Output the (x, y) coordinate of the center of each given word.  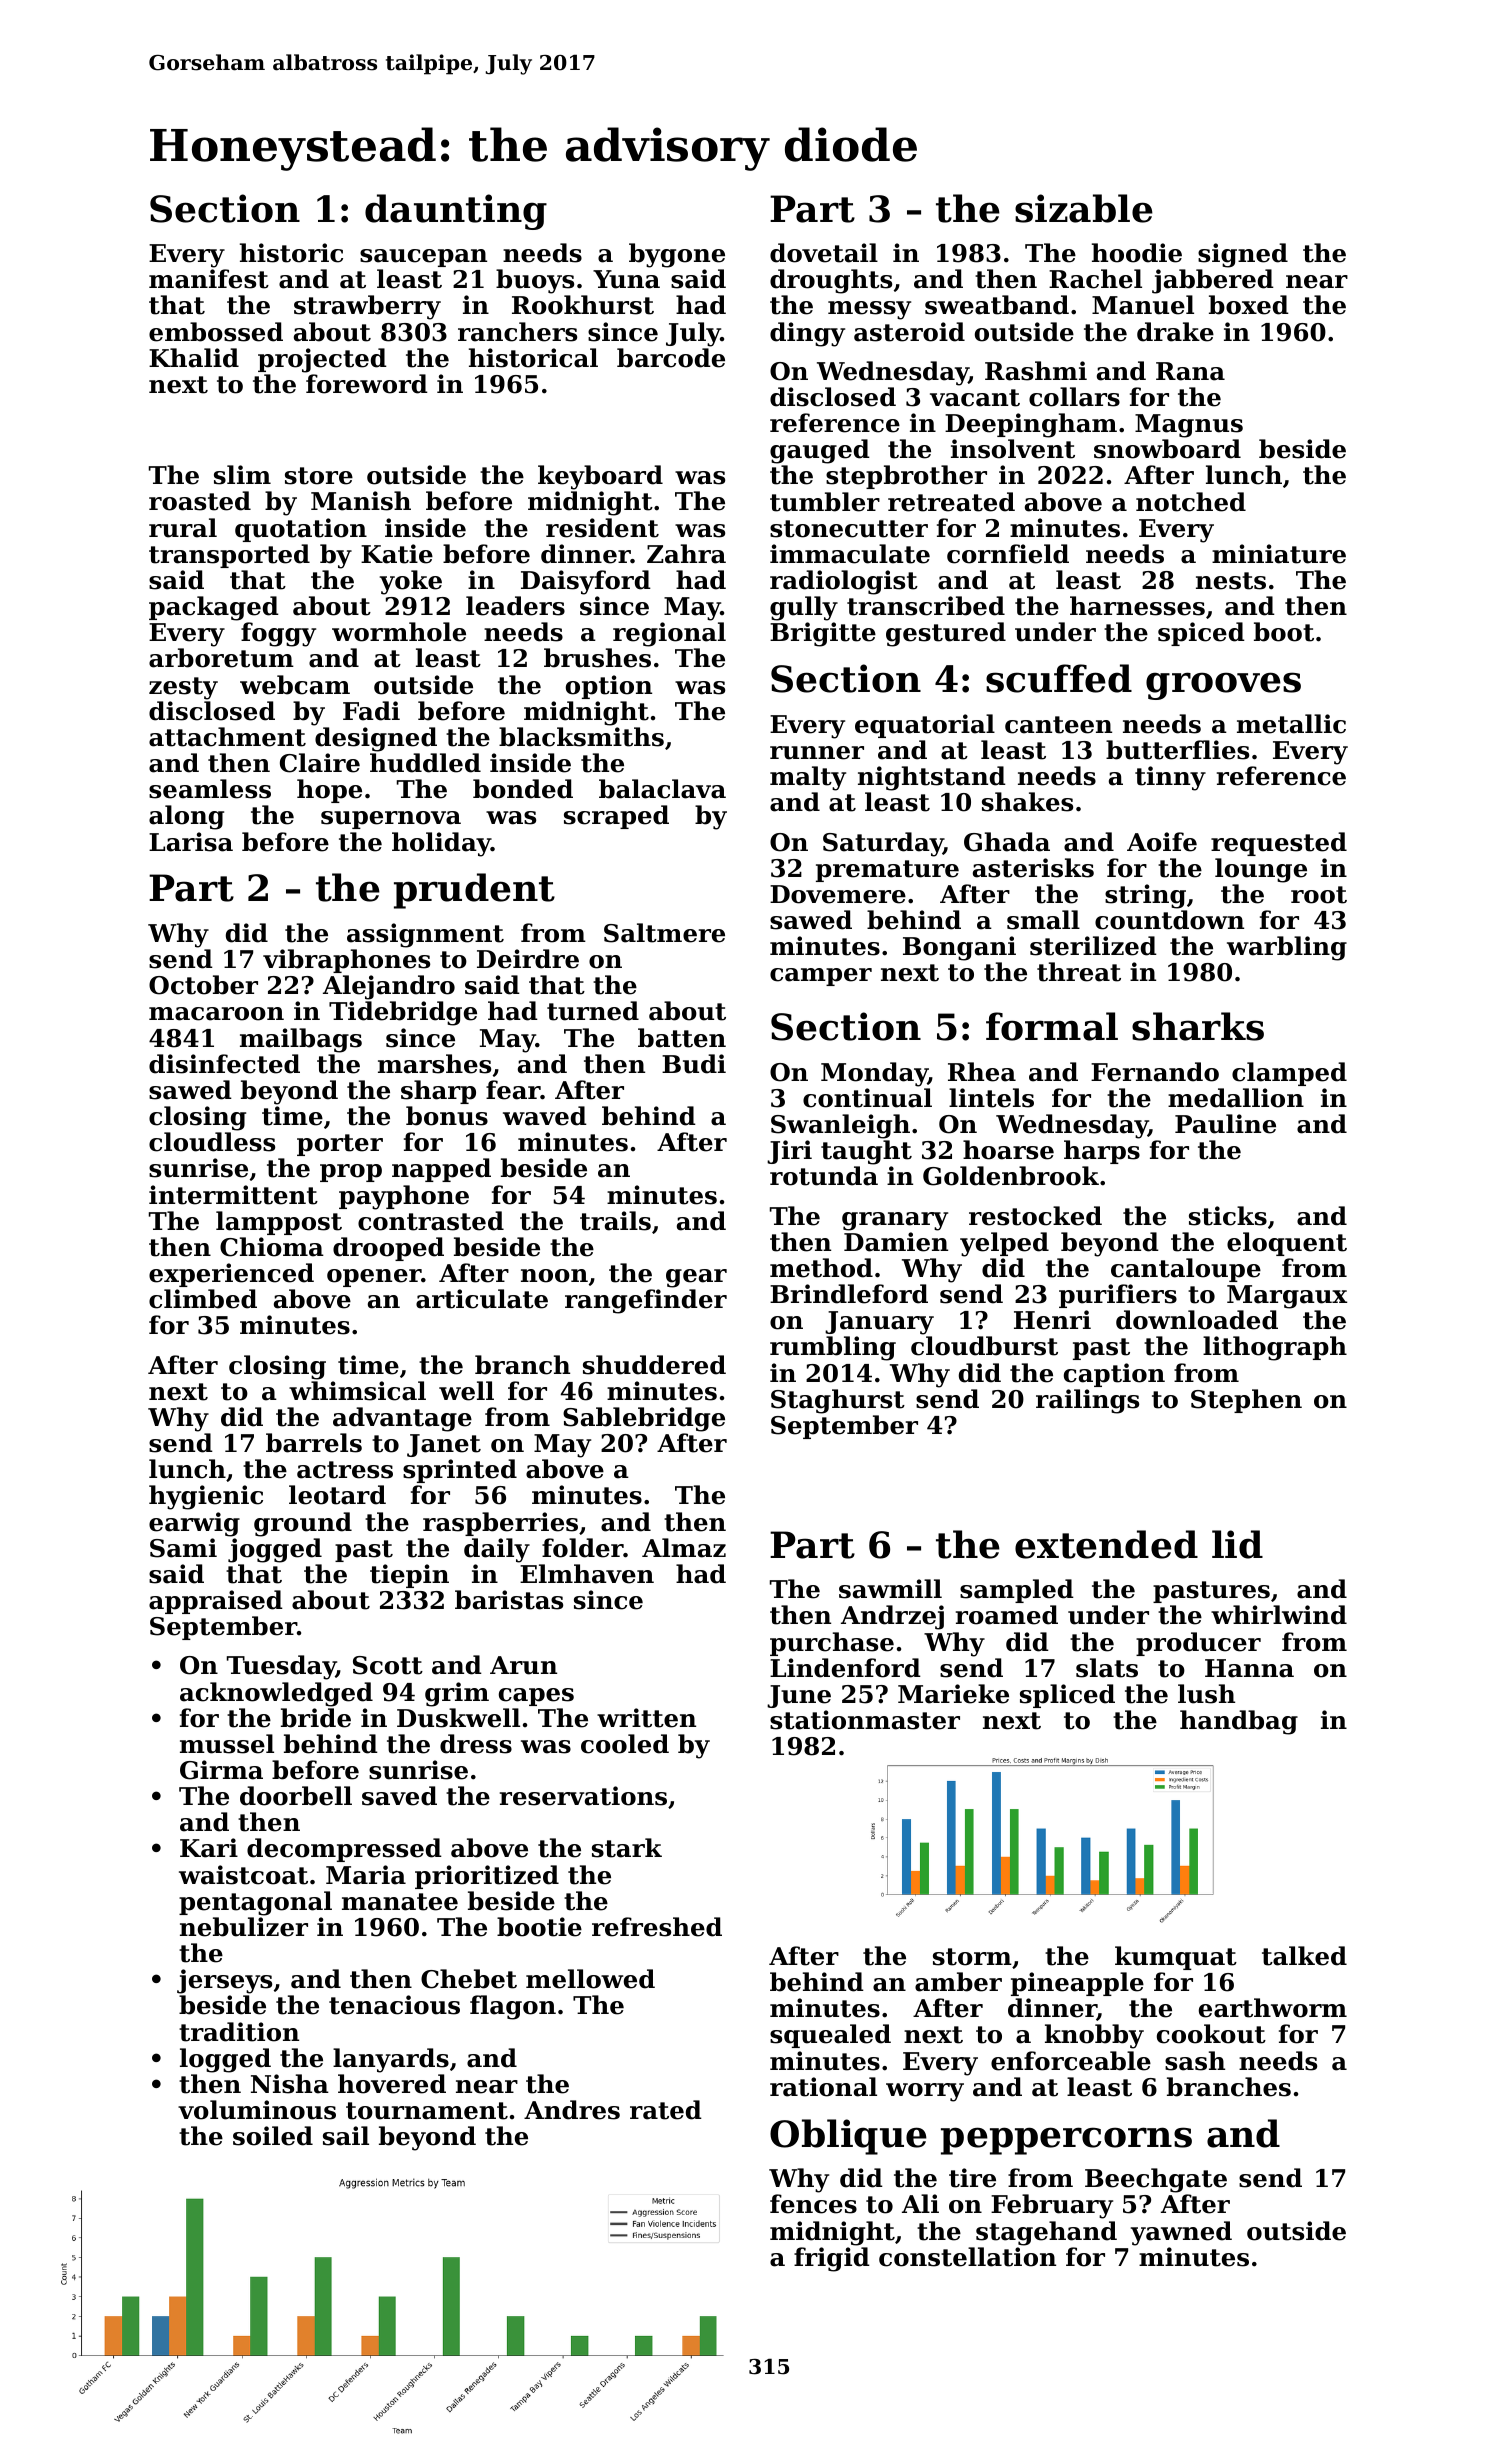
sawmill (890, 1589)
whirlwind (1279, 1615)
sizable (1084, 208)
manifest (209, 279)
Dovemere (838, 894)
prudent (474, 891)
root (1319, 895)
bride (316, 1718)
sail (346, 2136)
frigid (832, 2259)
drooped (388, 1249)
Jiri (789, 1152)
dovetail (824, 253)
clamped (1289, 1074)
